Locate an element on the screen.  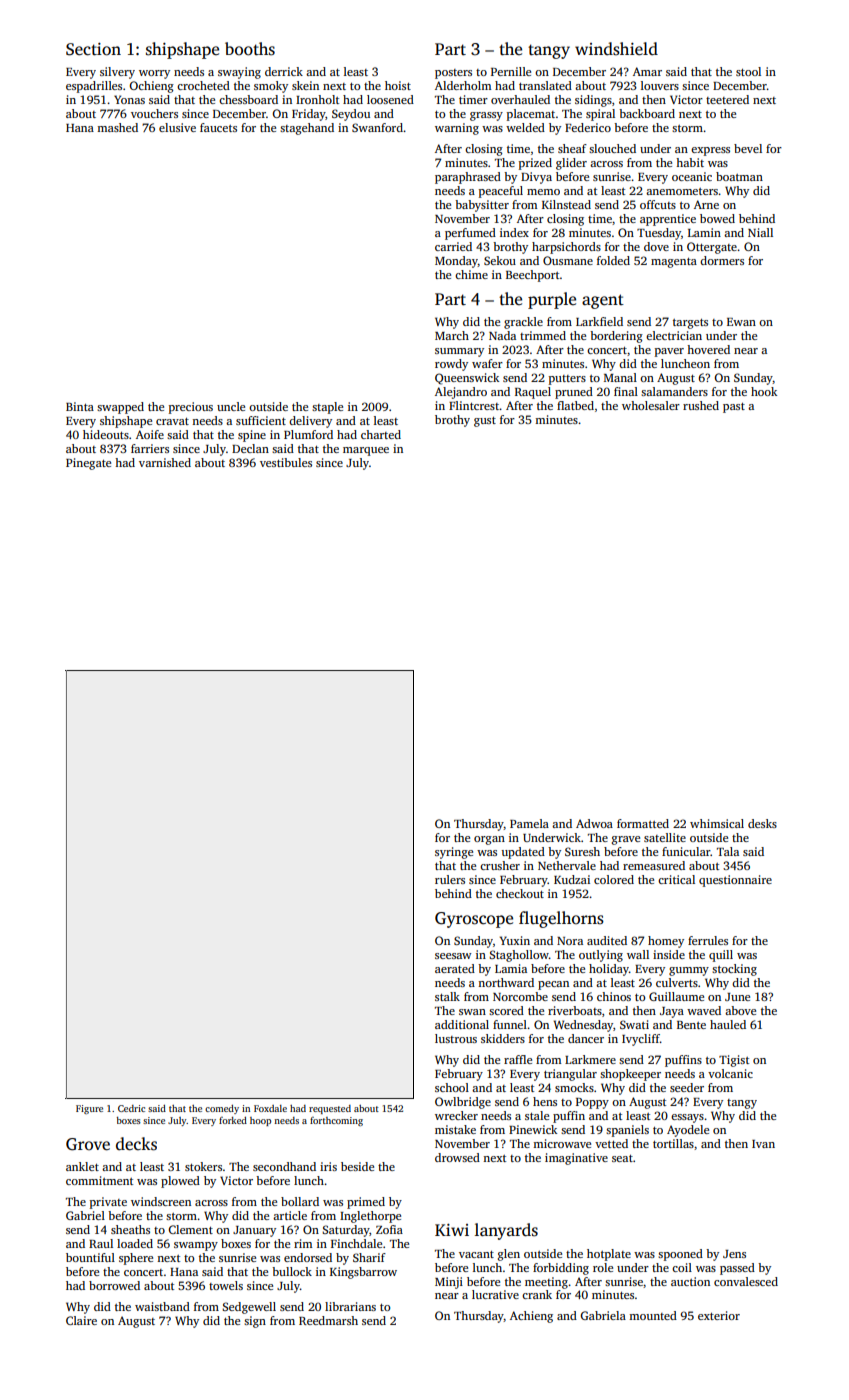
mashed is located at coordinates (117, 127).
